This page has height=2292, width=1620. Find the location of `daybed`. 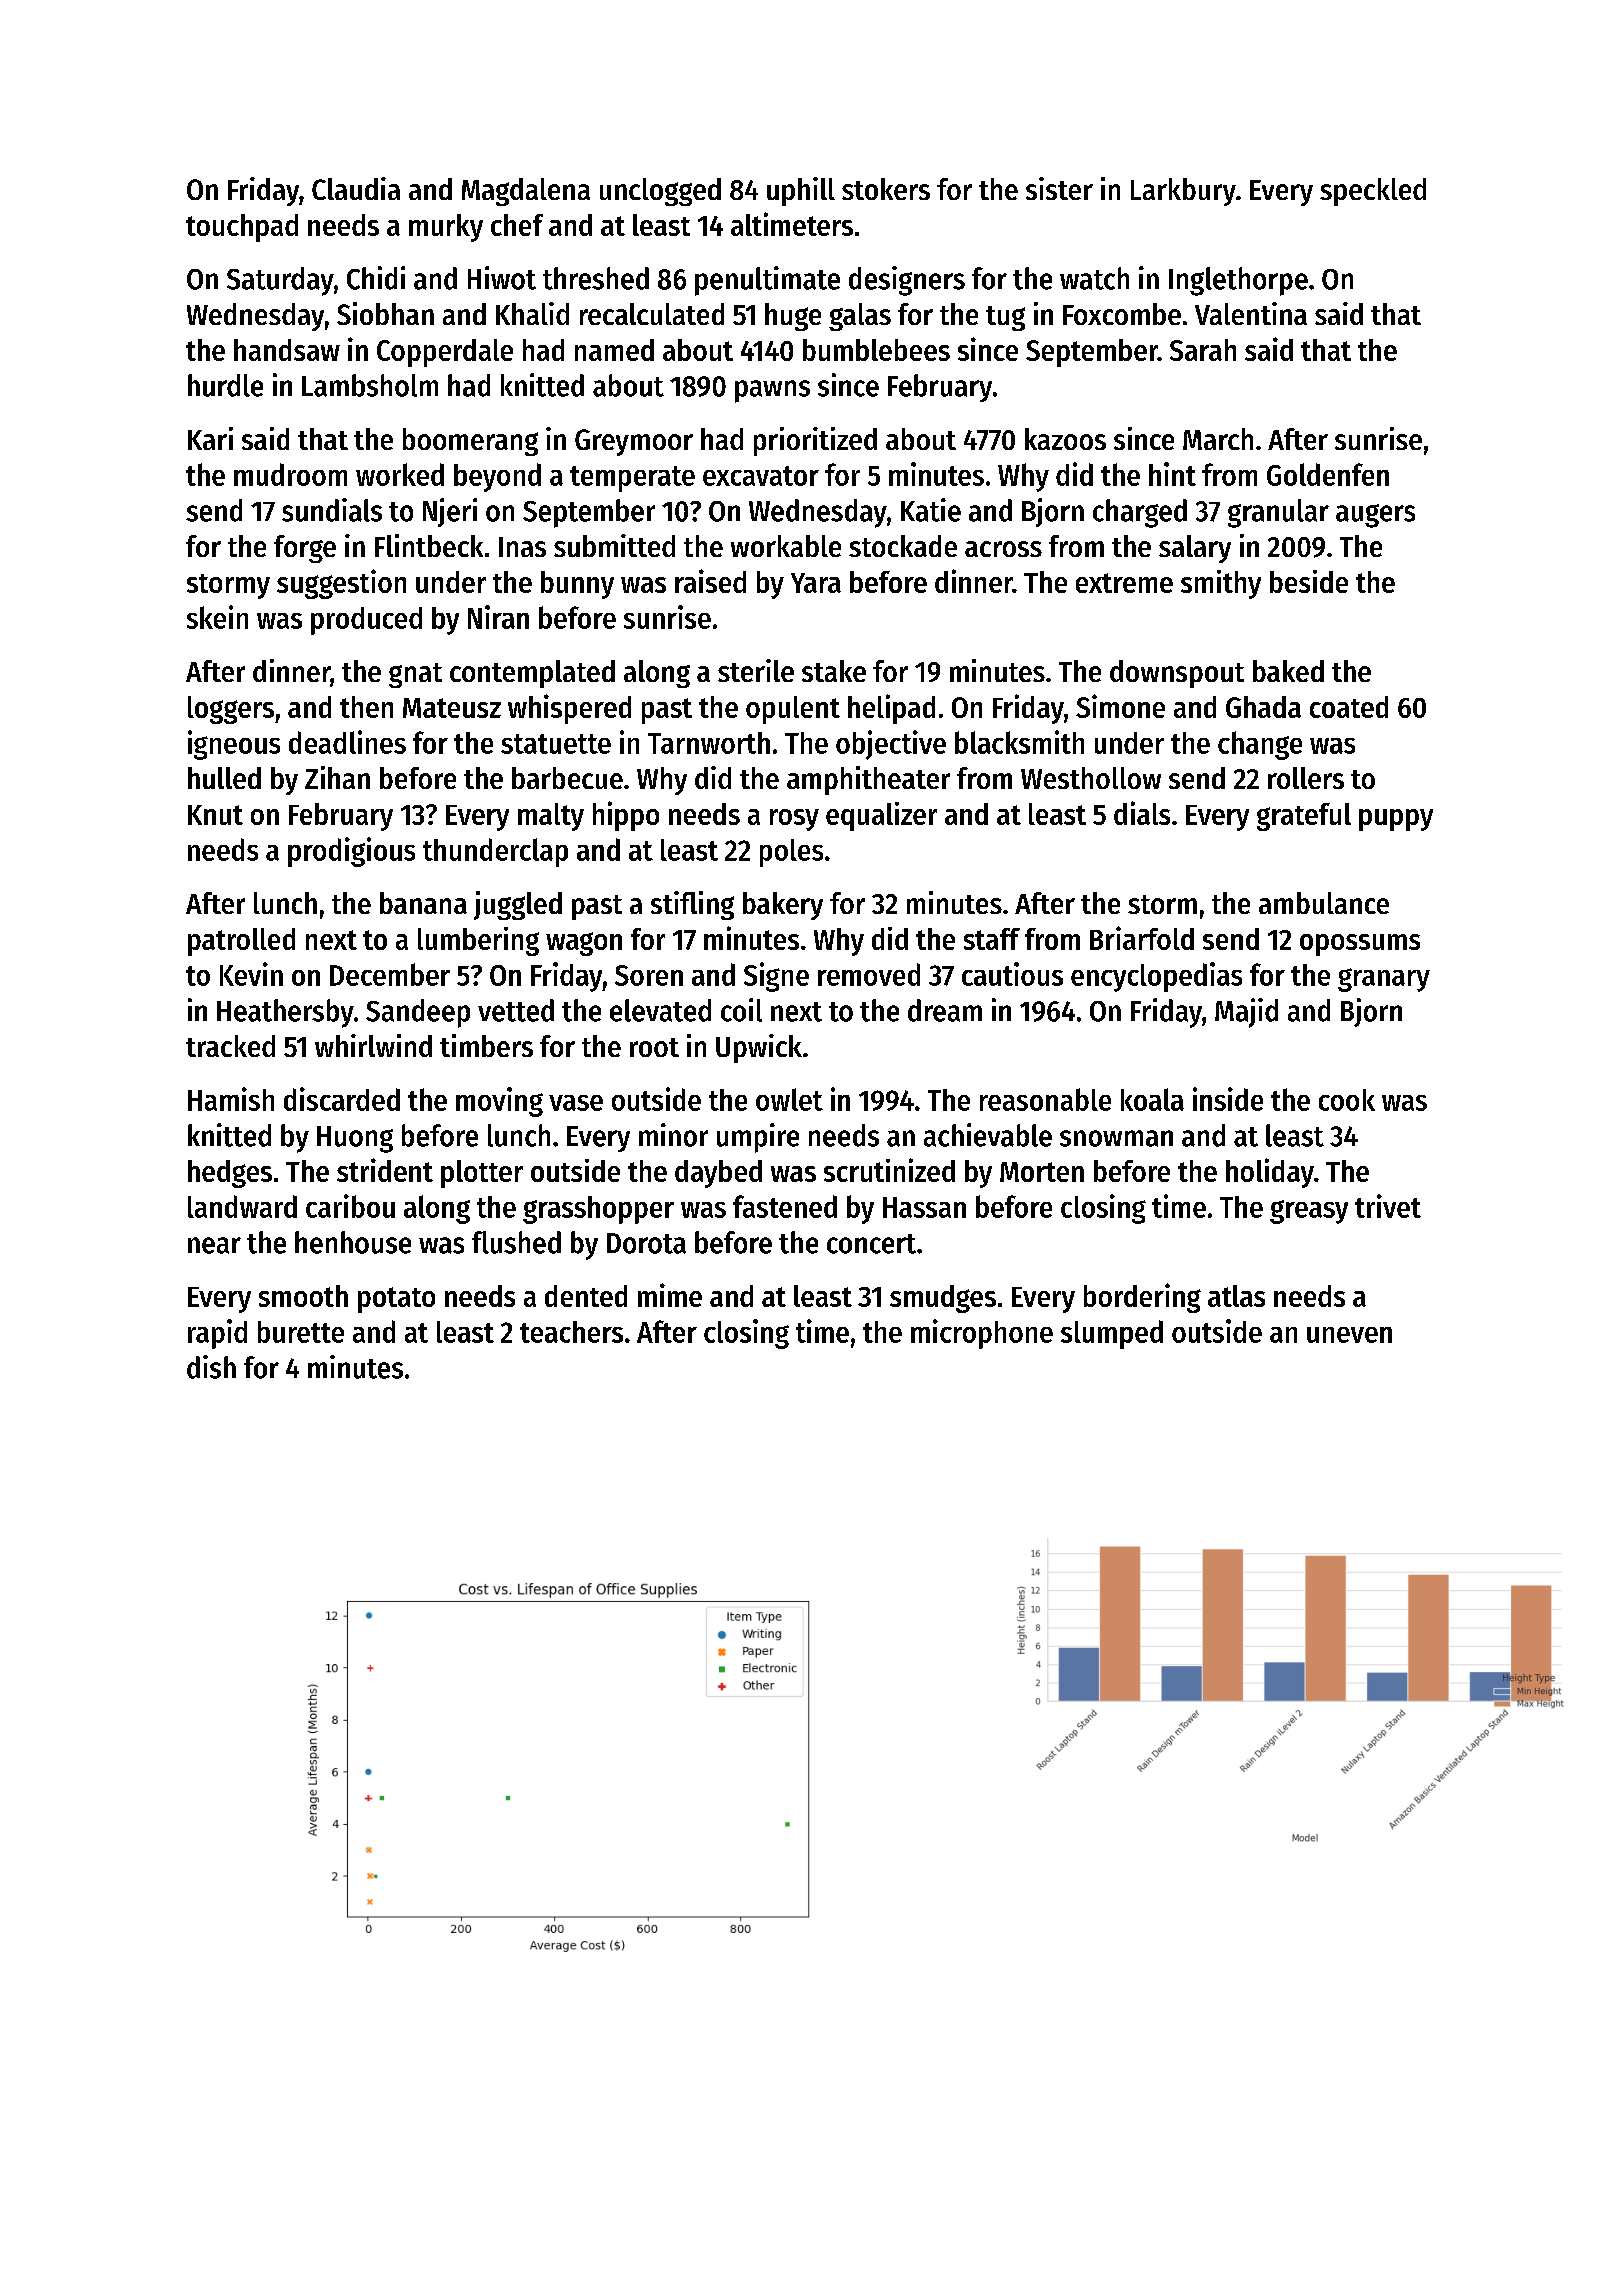

daybed is located at coordinates (718, 1174).
